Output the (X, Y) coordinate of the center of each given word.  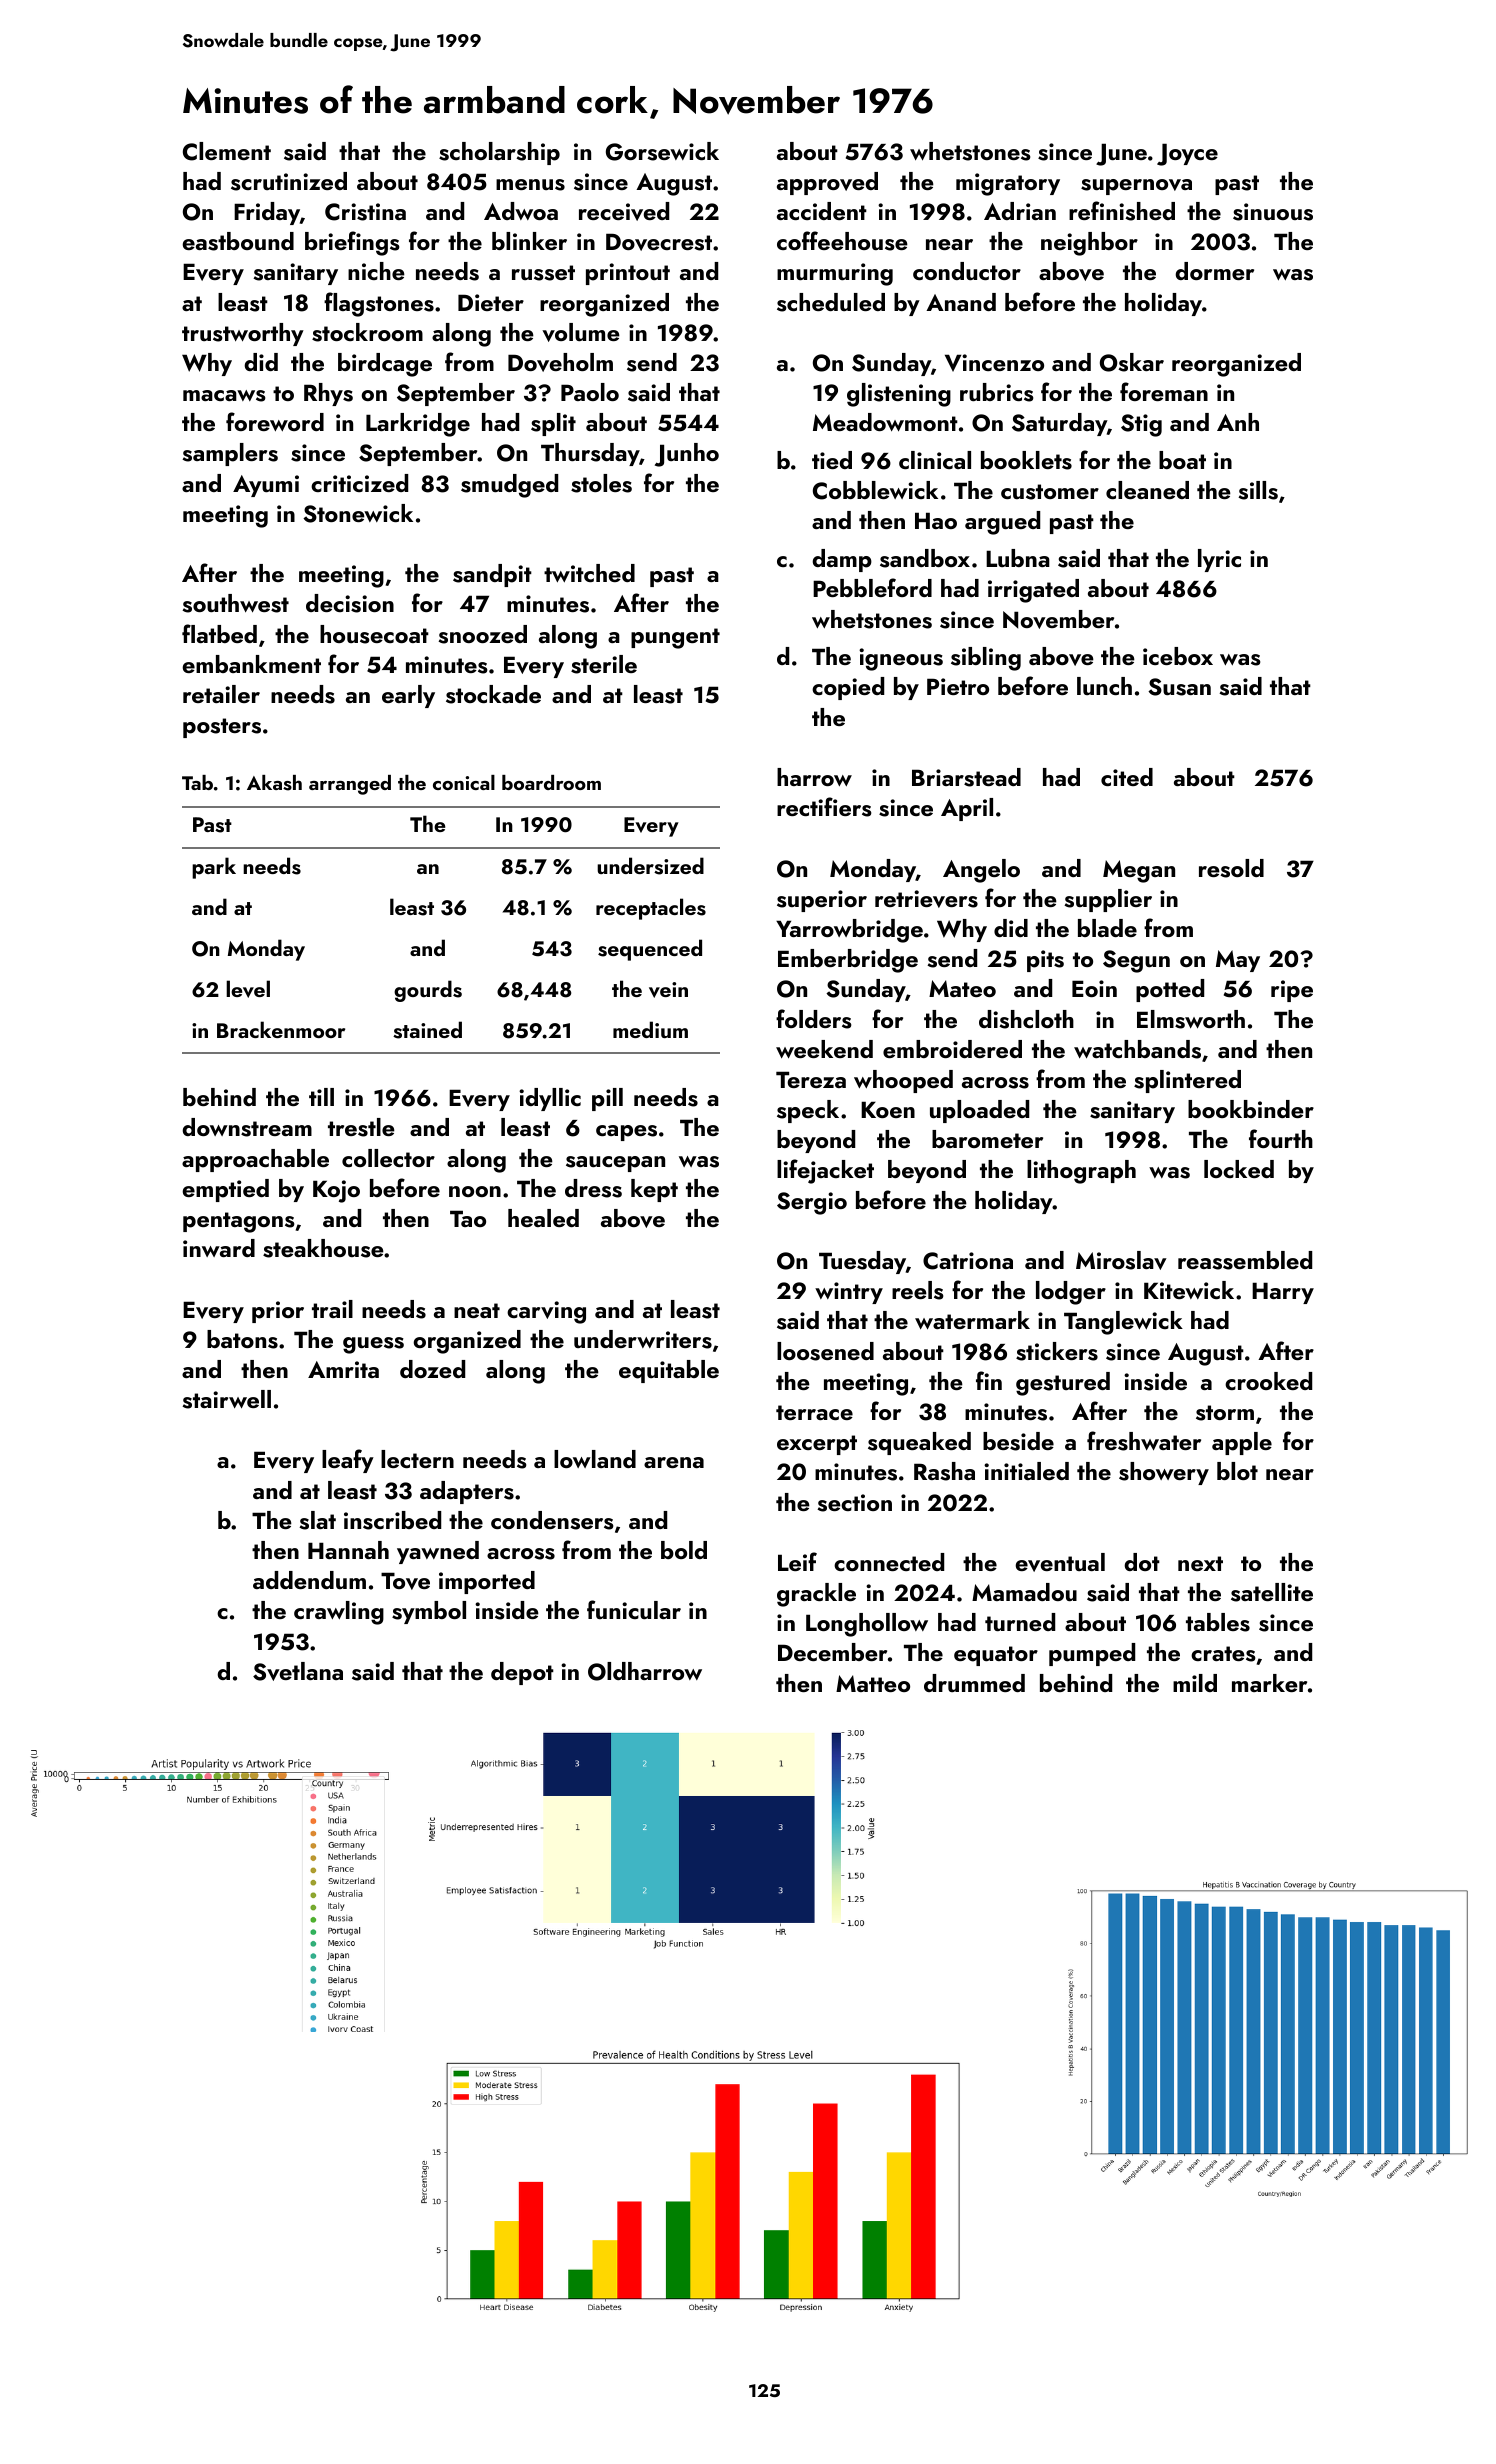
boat (1182, 460)
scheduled (831, 302)
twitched (589, 573)
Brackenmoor (281, 1029)
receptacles (651, 909)
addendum (309, 1580)
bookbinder (1251, 1109)
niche (376, 271)
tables (1218, 1622)
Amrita (343, 1369)
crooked (1268, 1381)
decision (350, 603)
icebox (1178, 656)
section (854, 1503)
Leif (797, 1561)
